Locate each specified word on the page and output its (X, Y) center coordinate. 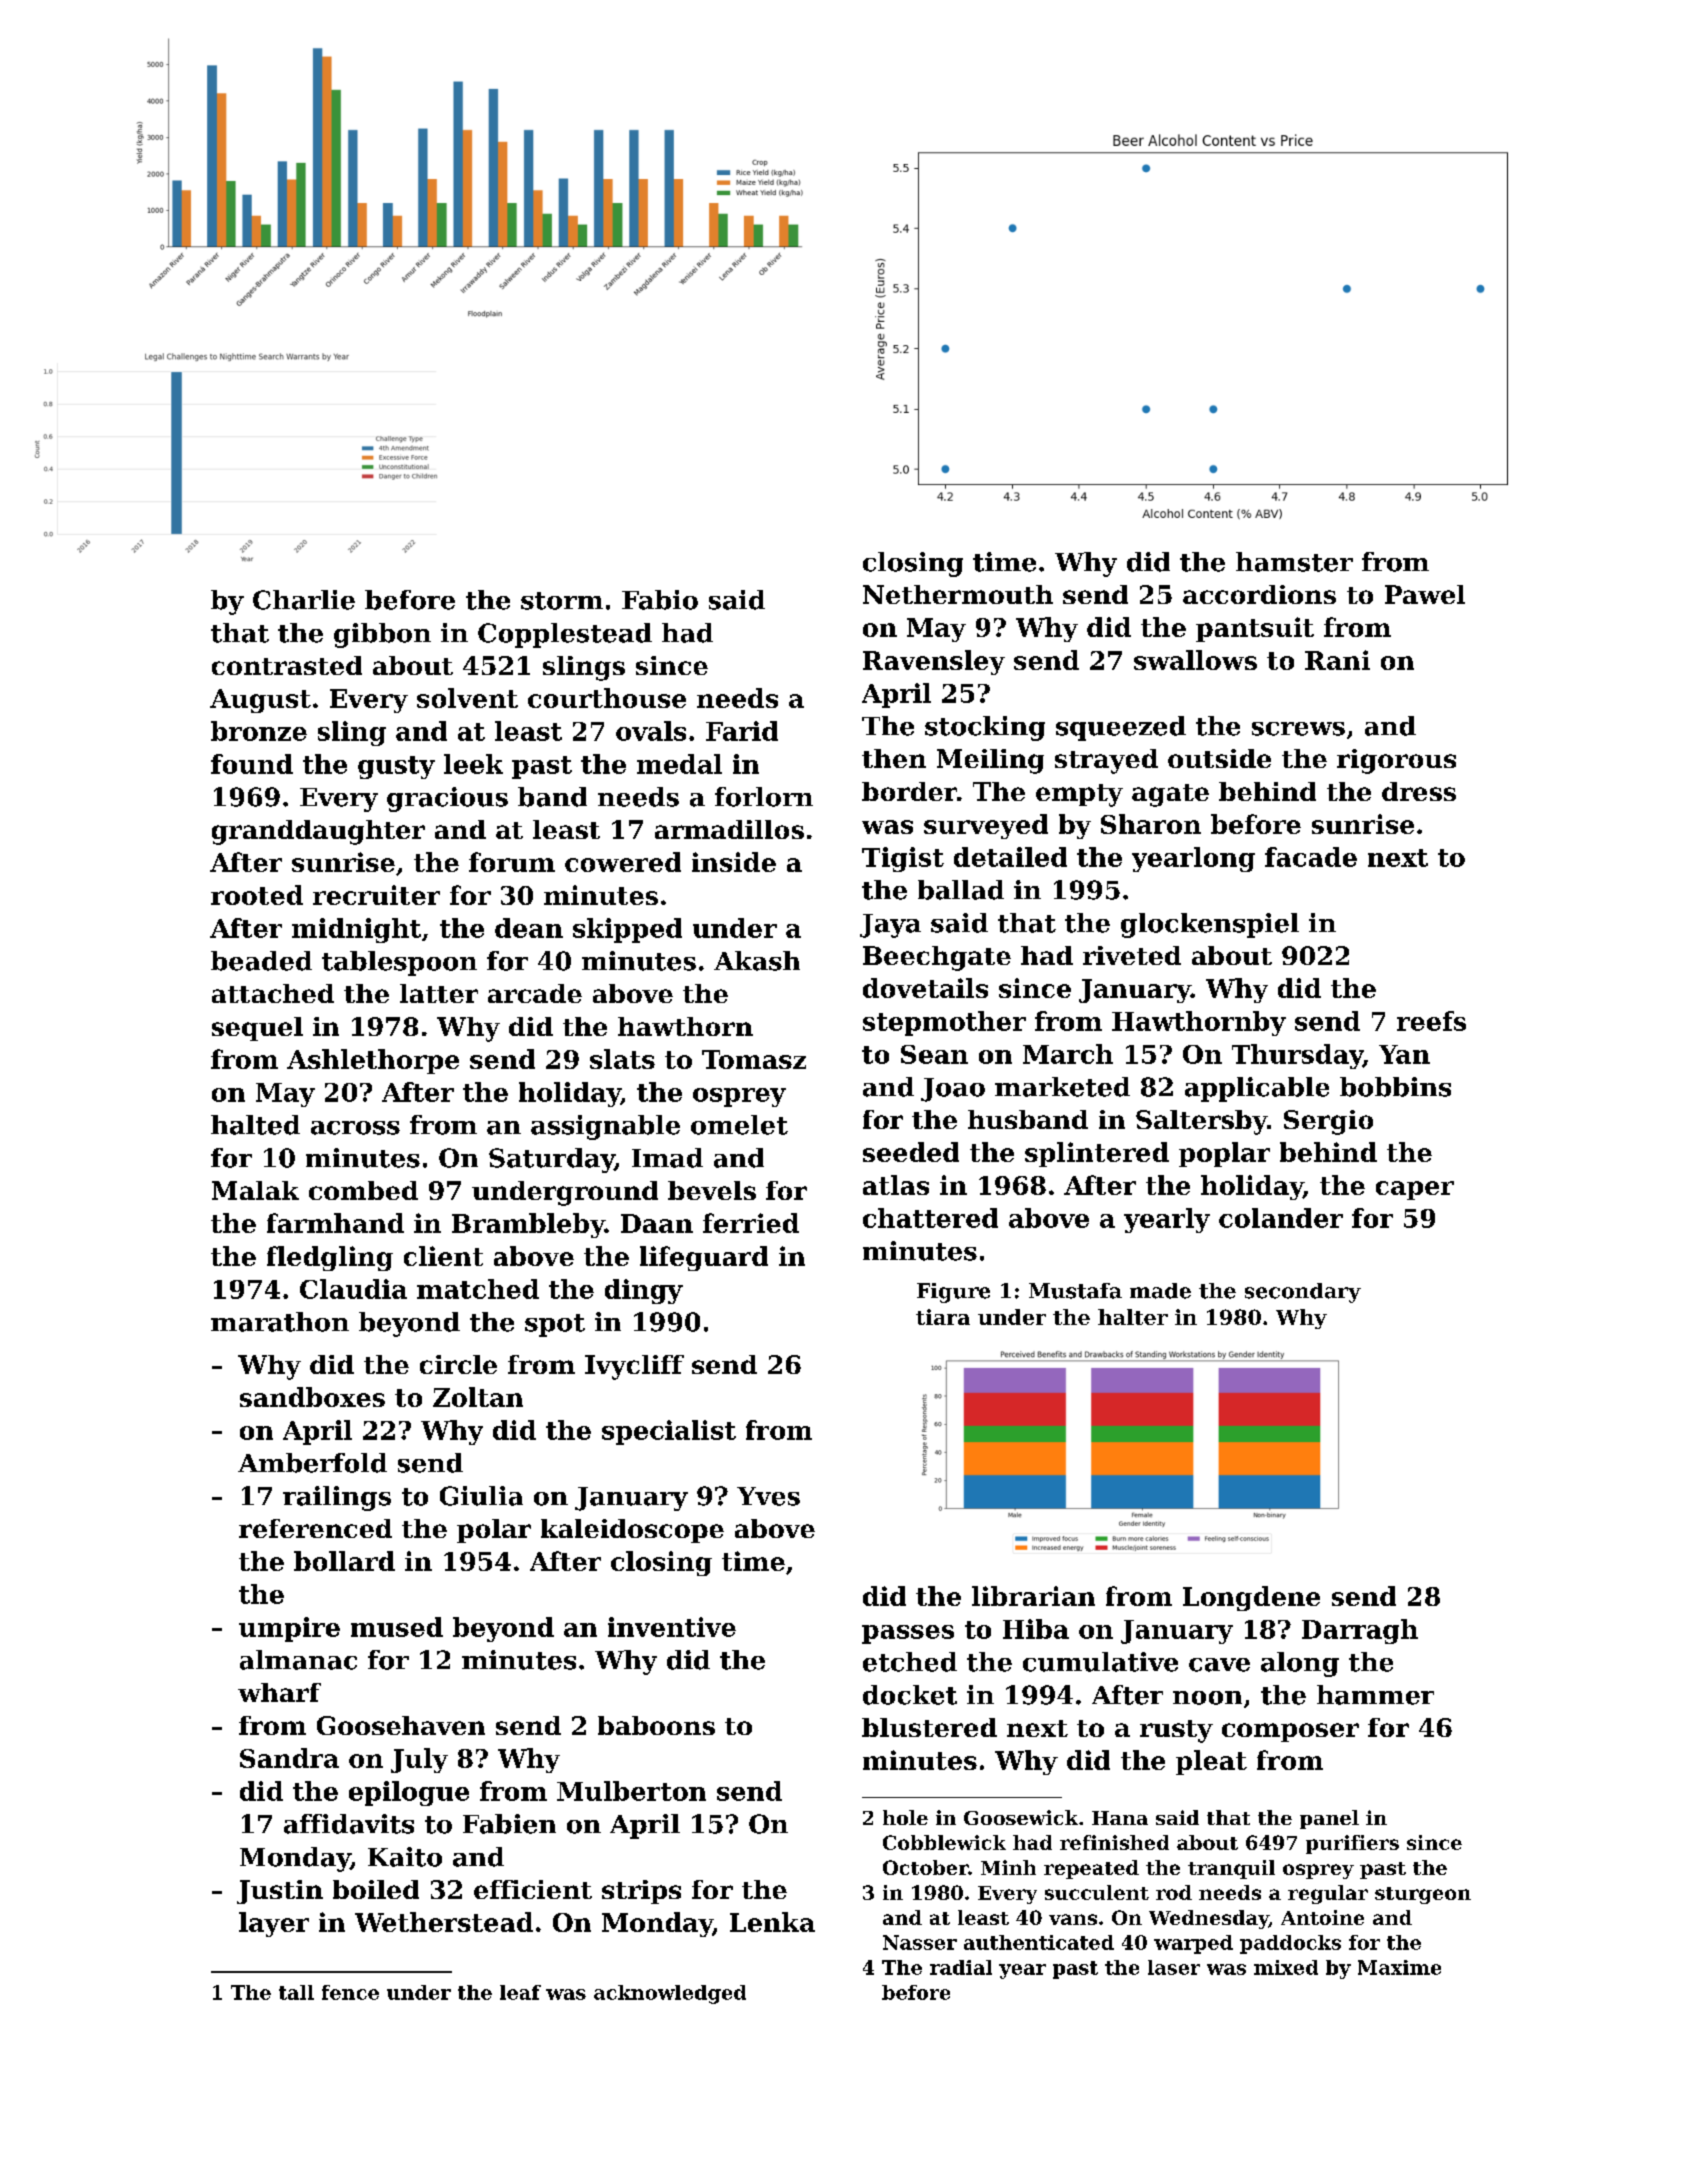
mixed (1286, 1967)
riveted (1132, 955)
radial (961, 1967)
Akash (757, 961)
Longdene (1251, 1598)
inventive (672, 1627)
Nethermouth (958, 594)
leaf (520, 1992)
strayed (1106, 761)
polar (494, 1531)
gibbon (382, 635)
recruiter (376, 895)
